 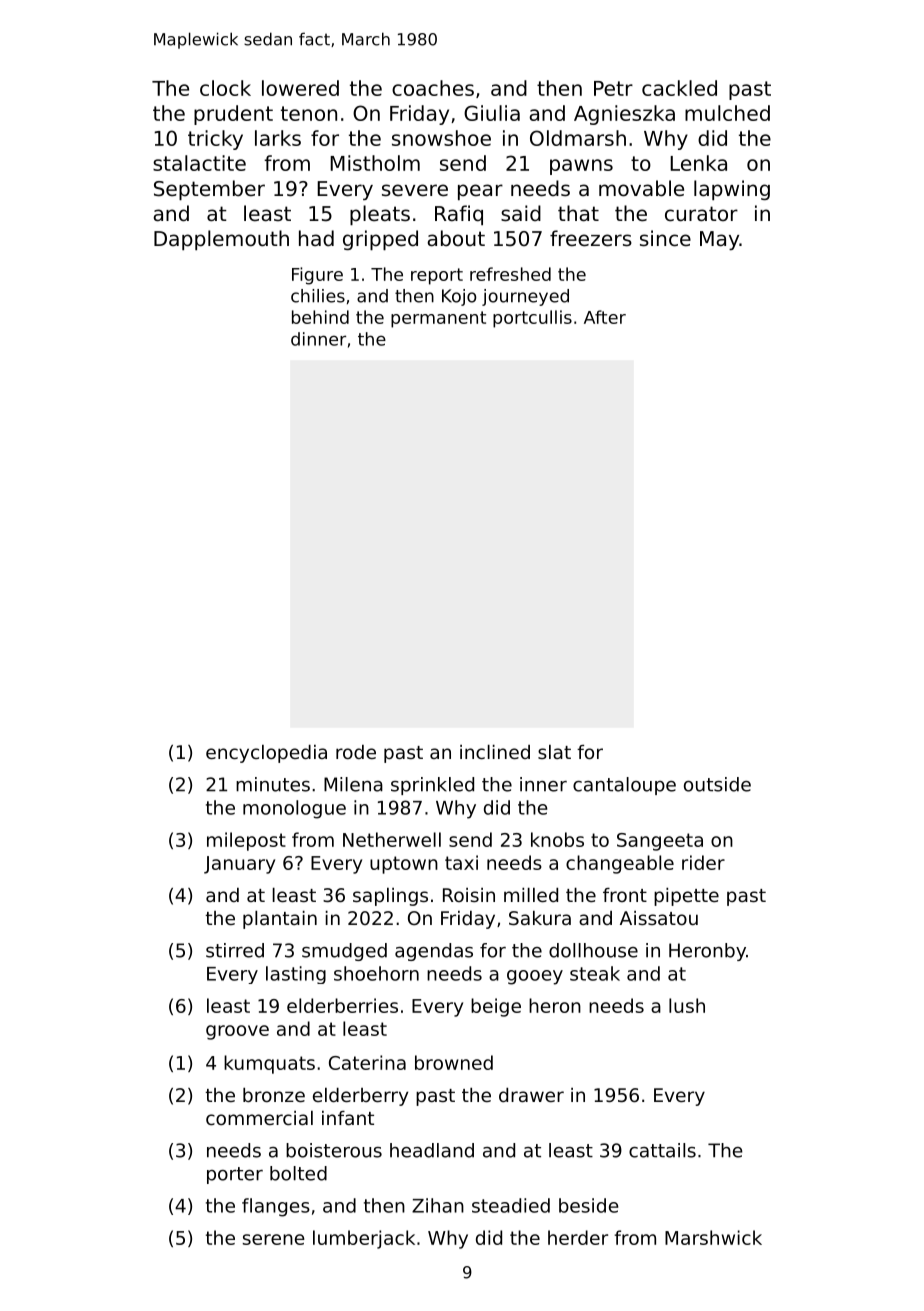 I want to click on herder, so click(x=578, y=1237).
